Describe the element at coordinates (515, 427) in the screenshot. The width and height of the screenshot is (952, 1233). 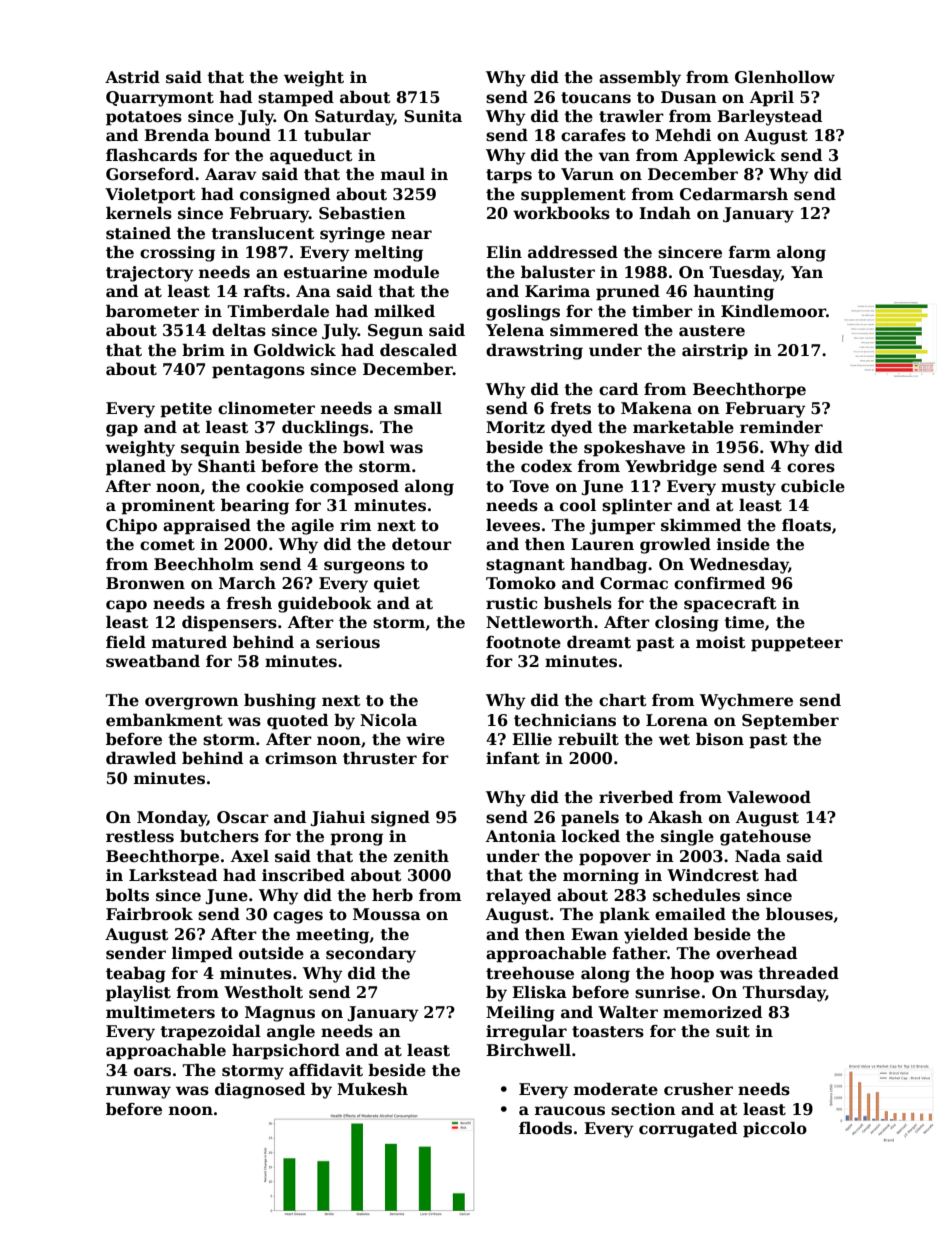
I see `Moritz` at that location.
